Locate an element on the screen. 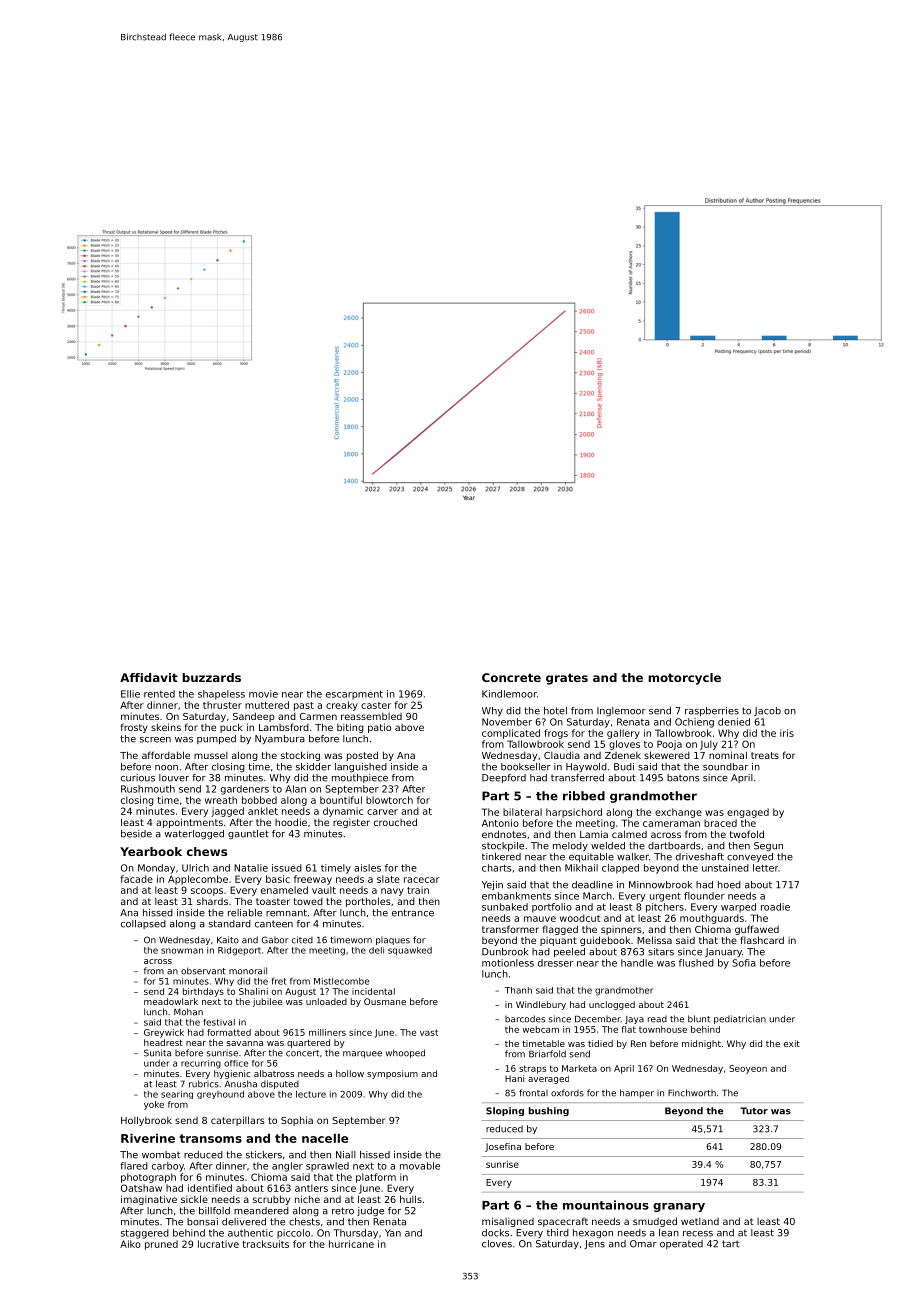 The image size is (924, 1308). Aiko is located at coordinates (130, 1244).
